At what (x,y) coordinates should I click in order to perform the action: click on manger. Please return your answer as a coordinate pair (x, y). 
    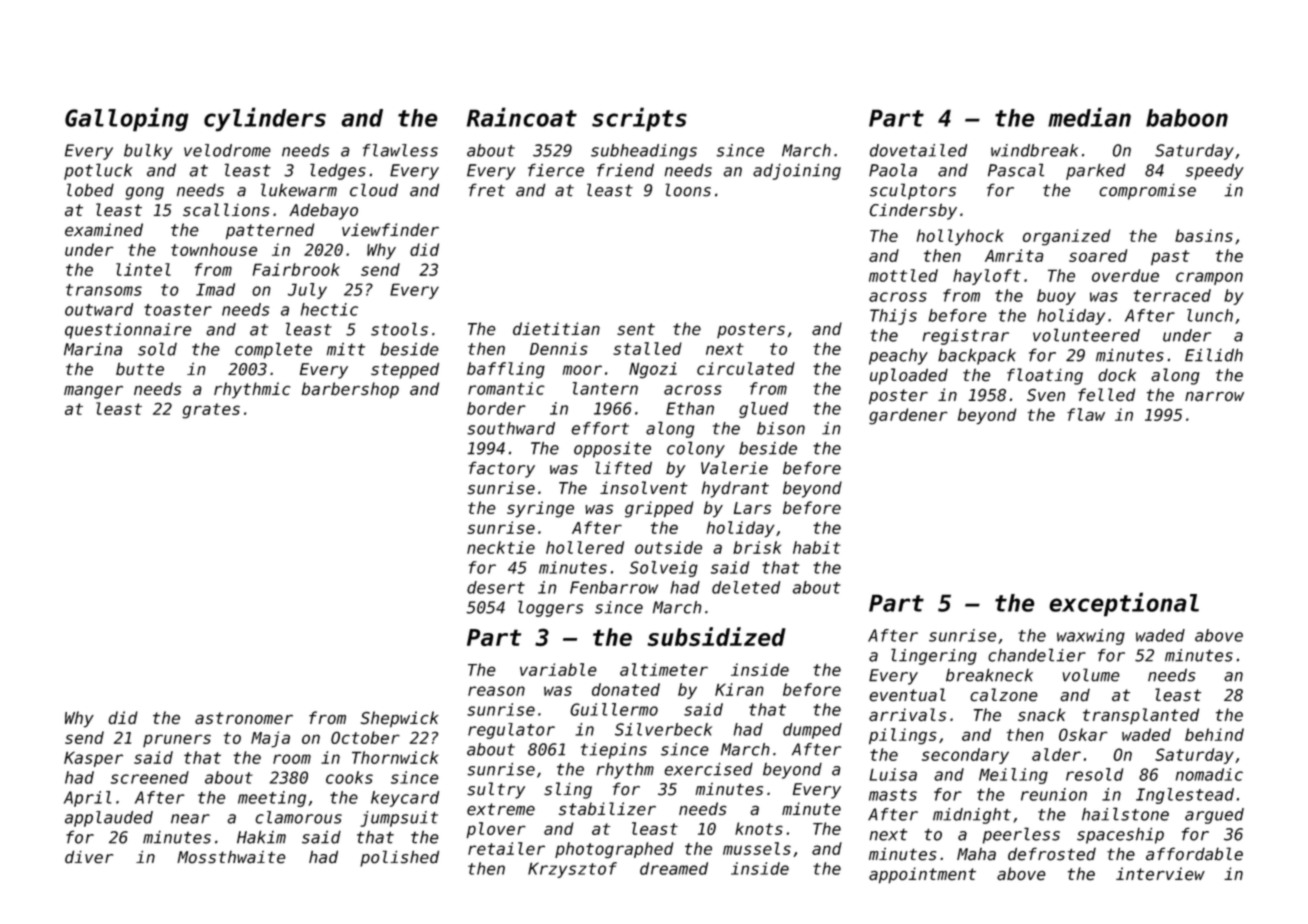
    Looking at the image, I should click on (93, 392).
